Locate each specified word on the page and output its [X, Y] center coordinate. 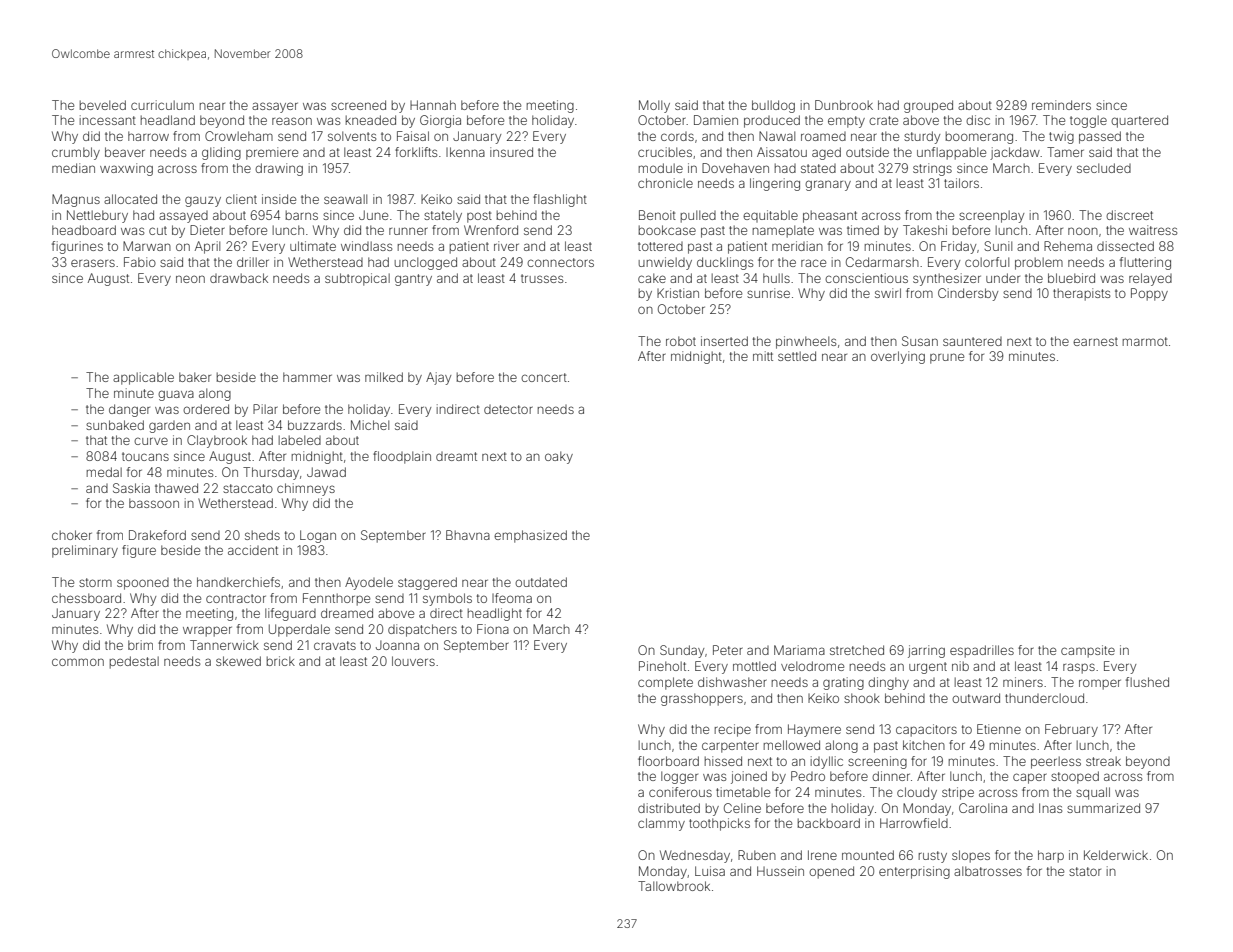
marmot [1145, 341]
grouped [928, 106]
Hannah [433, 105]
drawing [279, 169]
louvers [413, 661]
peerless [1056, 762]
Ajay [438, 378]
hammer [307, 377]
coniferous [680, 792]
